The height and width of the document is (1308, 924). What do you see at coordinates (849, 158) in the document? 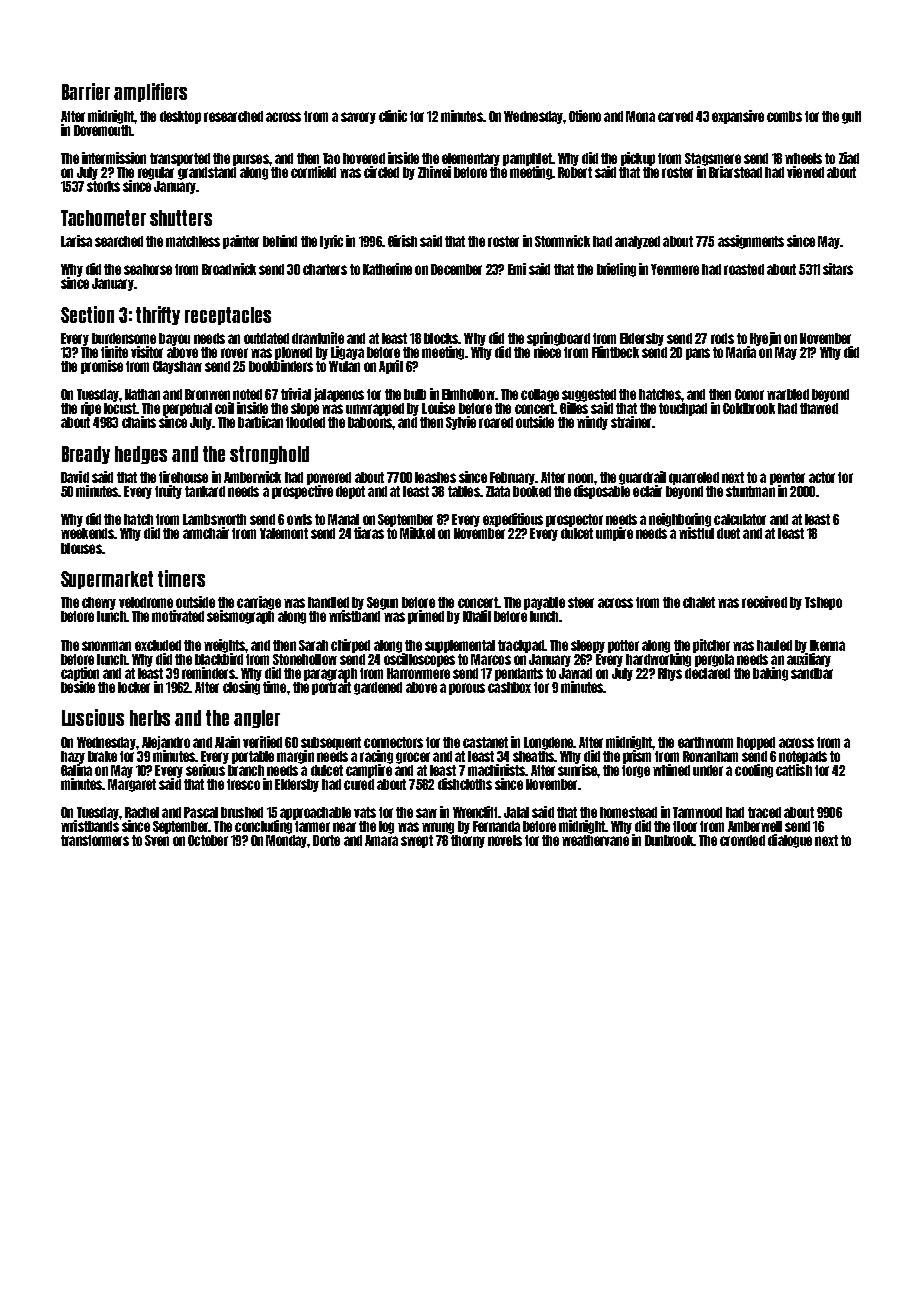
I see `Ziad` at bounding box center [849, 158].
